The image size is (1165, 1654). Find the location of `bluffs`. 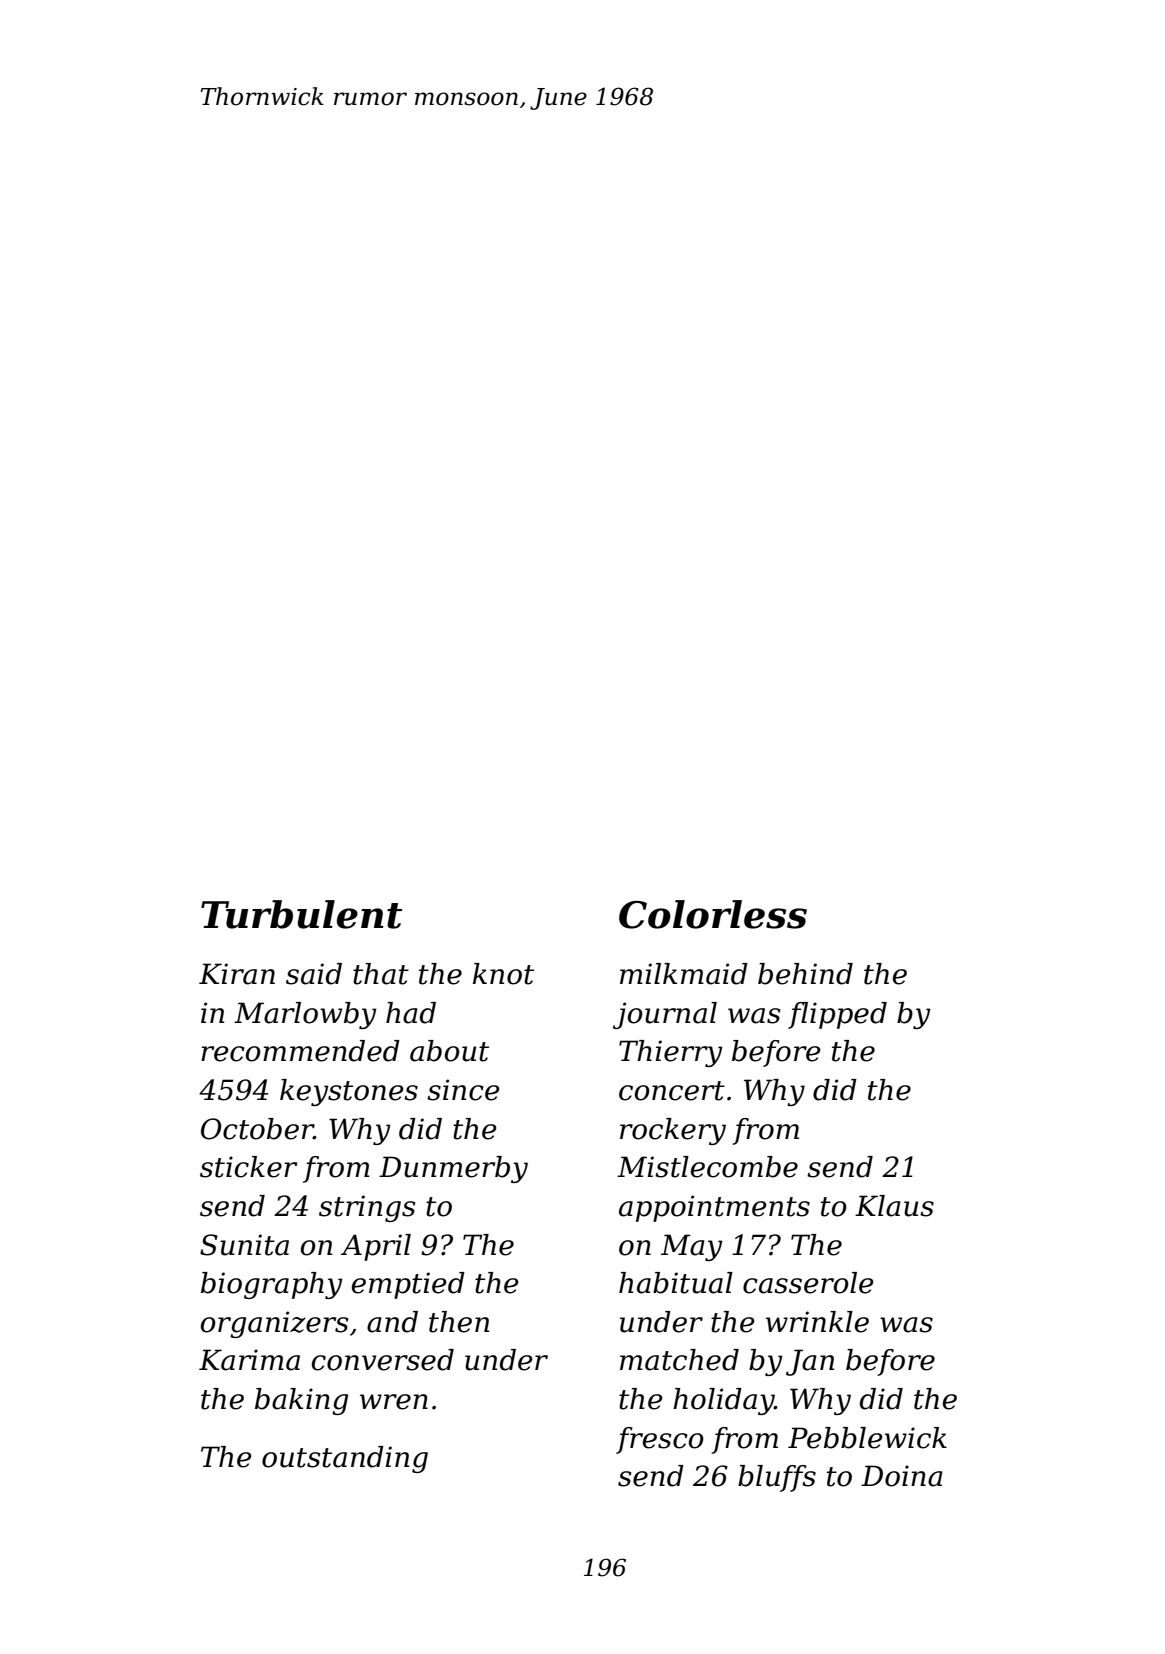

bluffs is located at coordinates (777, 1478).
